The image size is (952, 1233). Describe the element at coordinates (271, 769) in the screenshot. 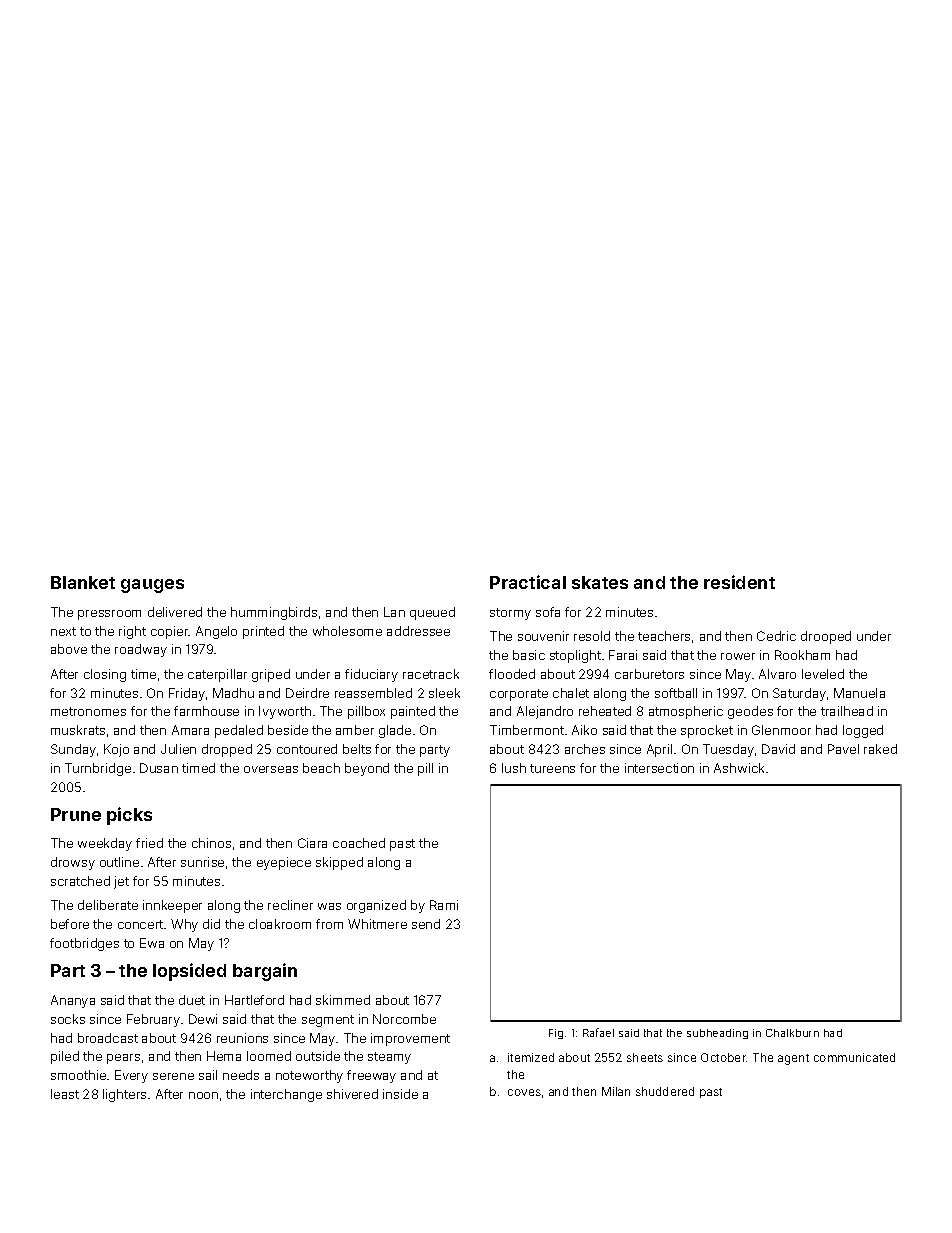

I see `overseas` at that location.
